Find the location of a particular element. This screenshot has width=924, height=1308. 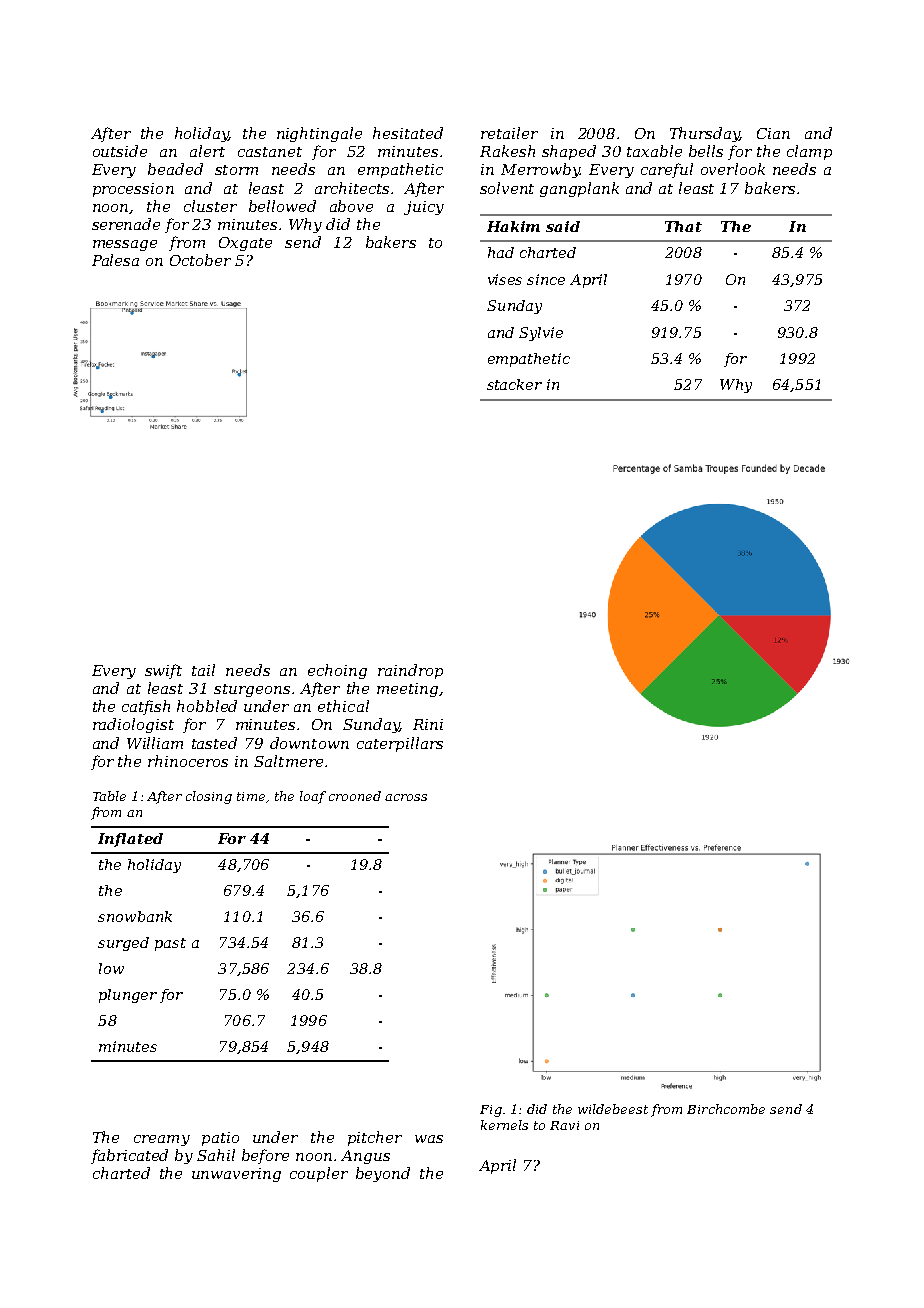

Rini is located at coordinates (428, 724).
